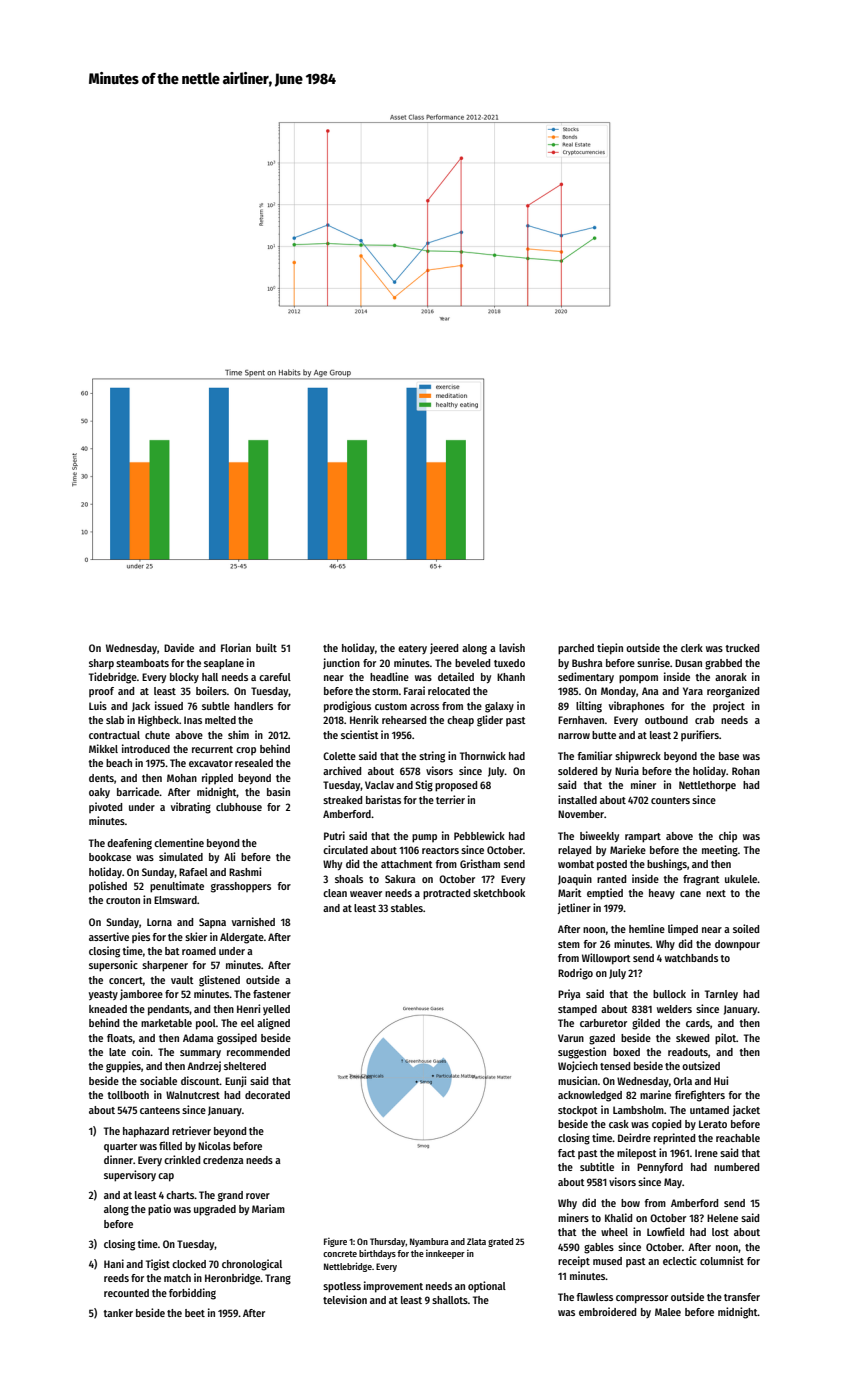 This document has height=1400, width=849. What do you see at coordinates (412, 649) in the document?
I see `eatery` at bounding box center [412, 649].
